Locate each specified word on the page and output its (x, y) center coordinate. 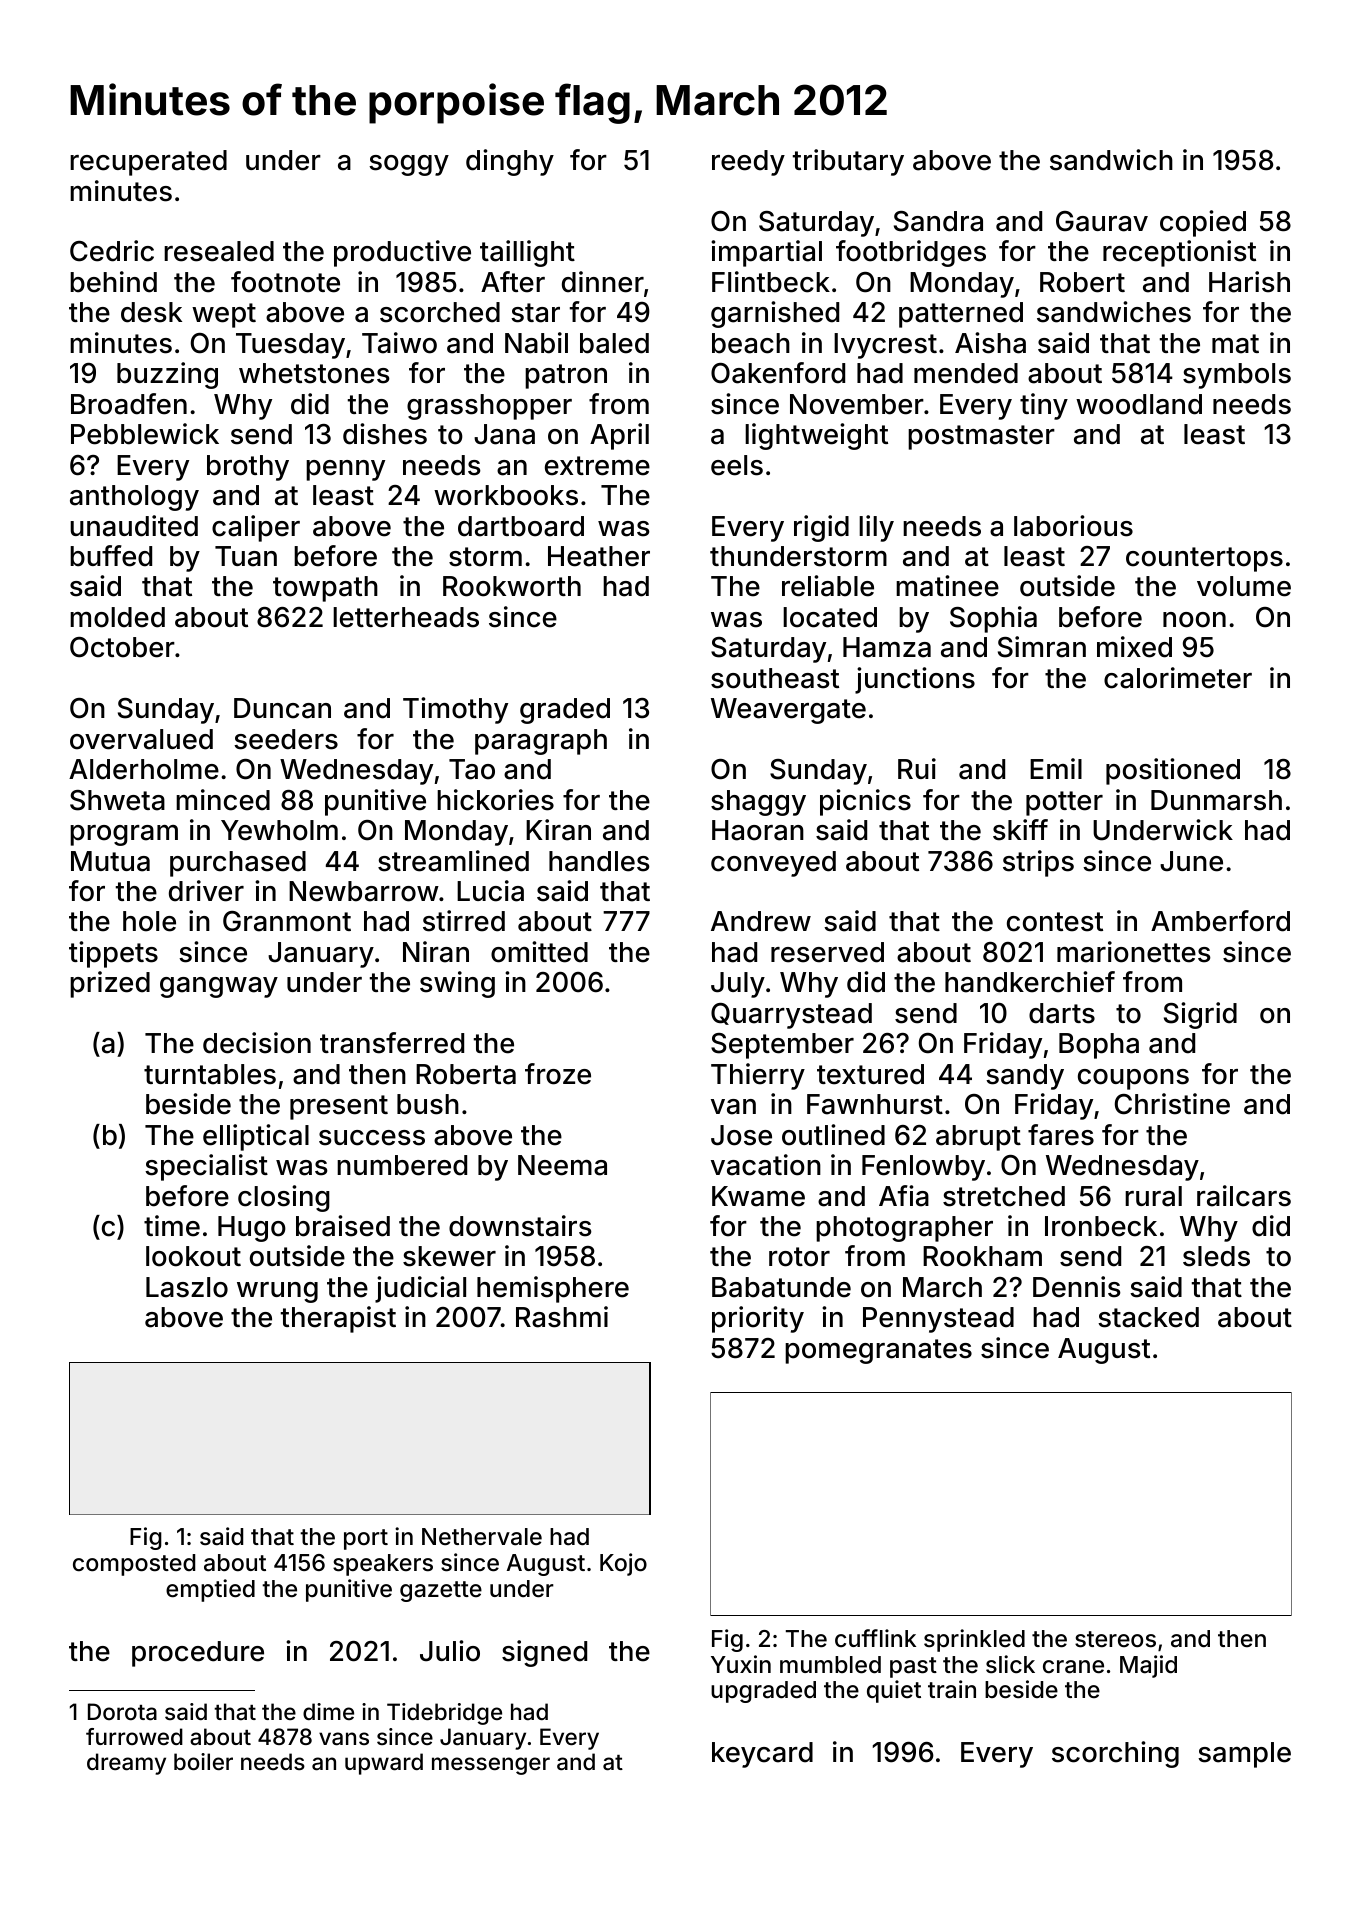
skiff (1020, 830)
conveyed (773, 864)
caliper (256, 528)
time (172, 1226)
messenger (491, 1766)
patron (566, 376)
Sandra (938, 221)
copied (1203, 223)
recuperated (148, 163)
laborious (1073, 526)
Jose (741, 1135)
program (124, 835)
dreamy (126, 1764)
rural (1153, 1196)
